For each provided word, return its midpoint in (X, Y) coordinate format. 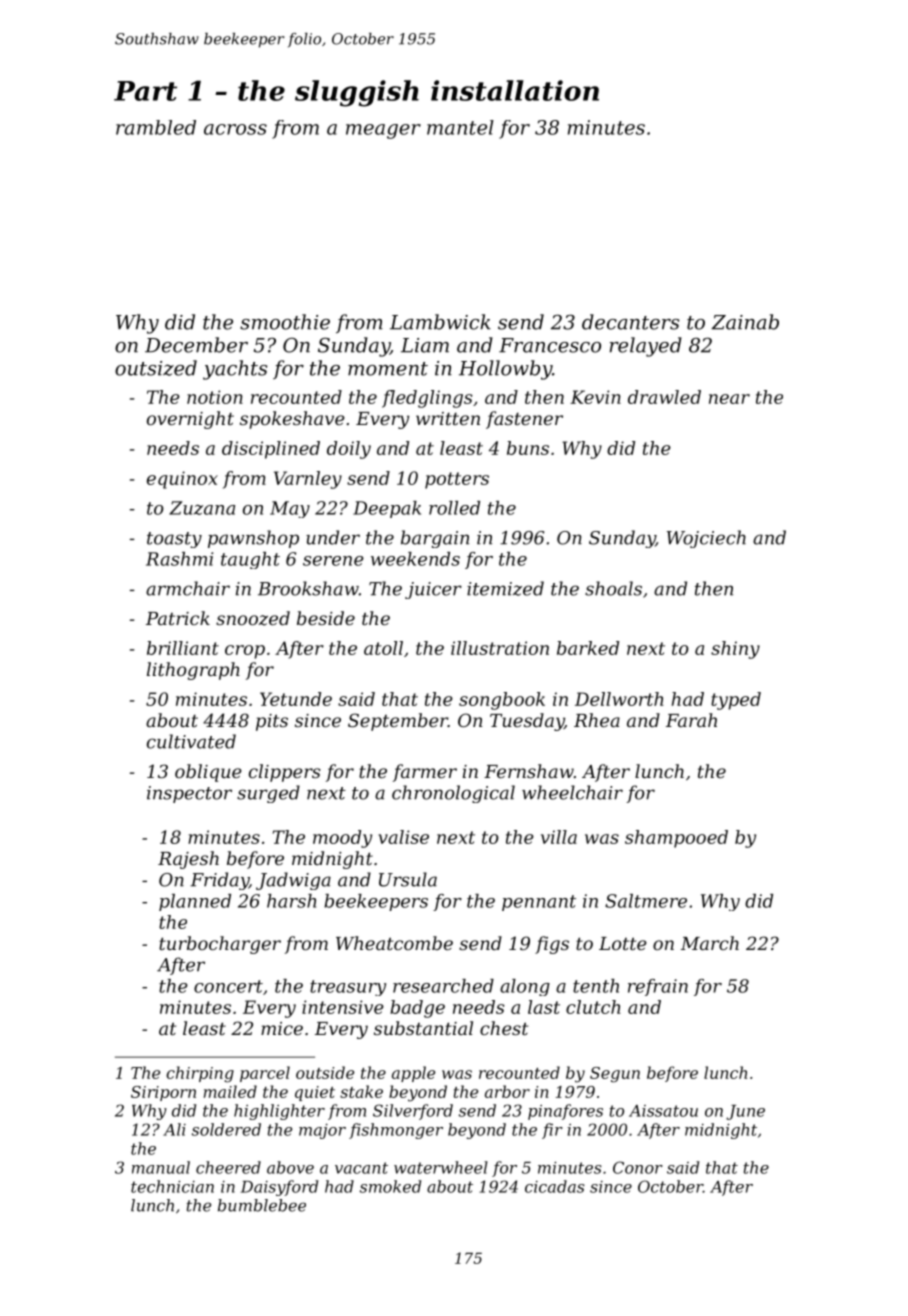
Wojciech (706, 539)
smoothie (285, 322)
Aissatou (663, 1111)
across (235, 129)
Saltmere (646, 901)
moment (388, 369)
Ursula (408, 879)
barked (588, 648)
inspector (189, 794)
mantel (460, 127)
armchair (188, 588)
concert (228, 986)
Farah (691, 720)
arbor (507, 1091)
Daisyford (279, 1188)
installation (515, 90)
